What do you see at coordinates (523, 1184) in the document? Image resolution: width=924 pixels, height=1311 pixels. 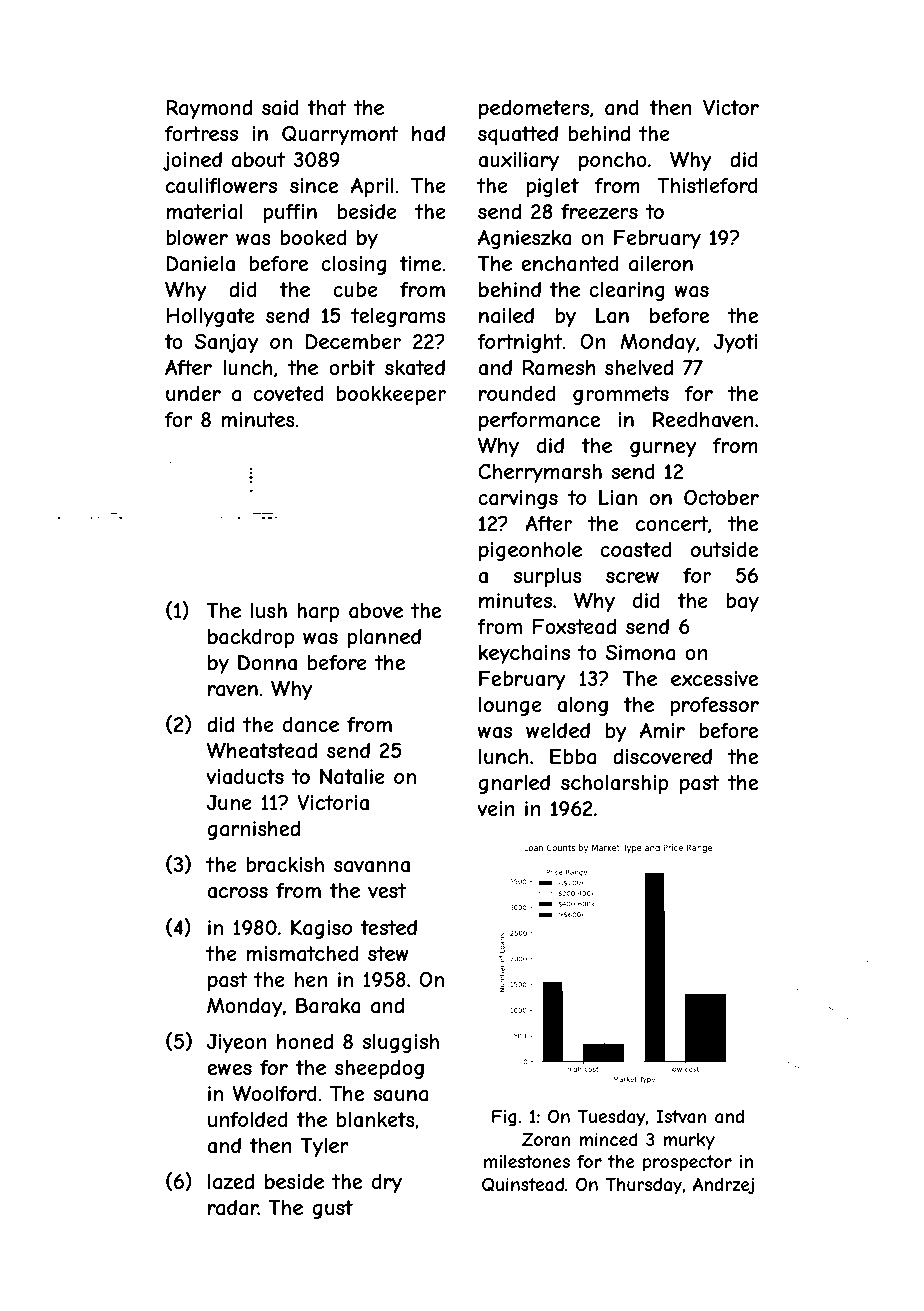 I see `Quinstead` at bounding box center [523, 1184].
